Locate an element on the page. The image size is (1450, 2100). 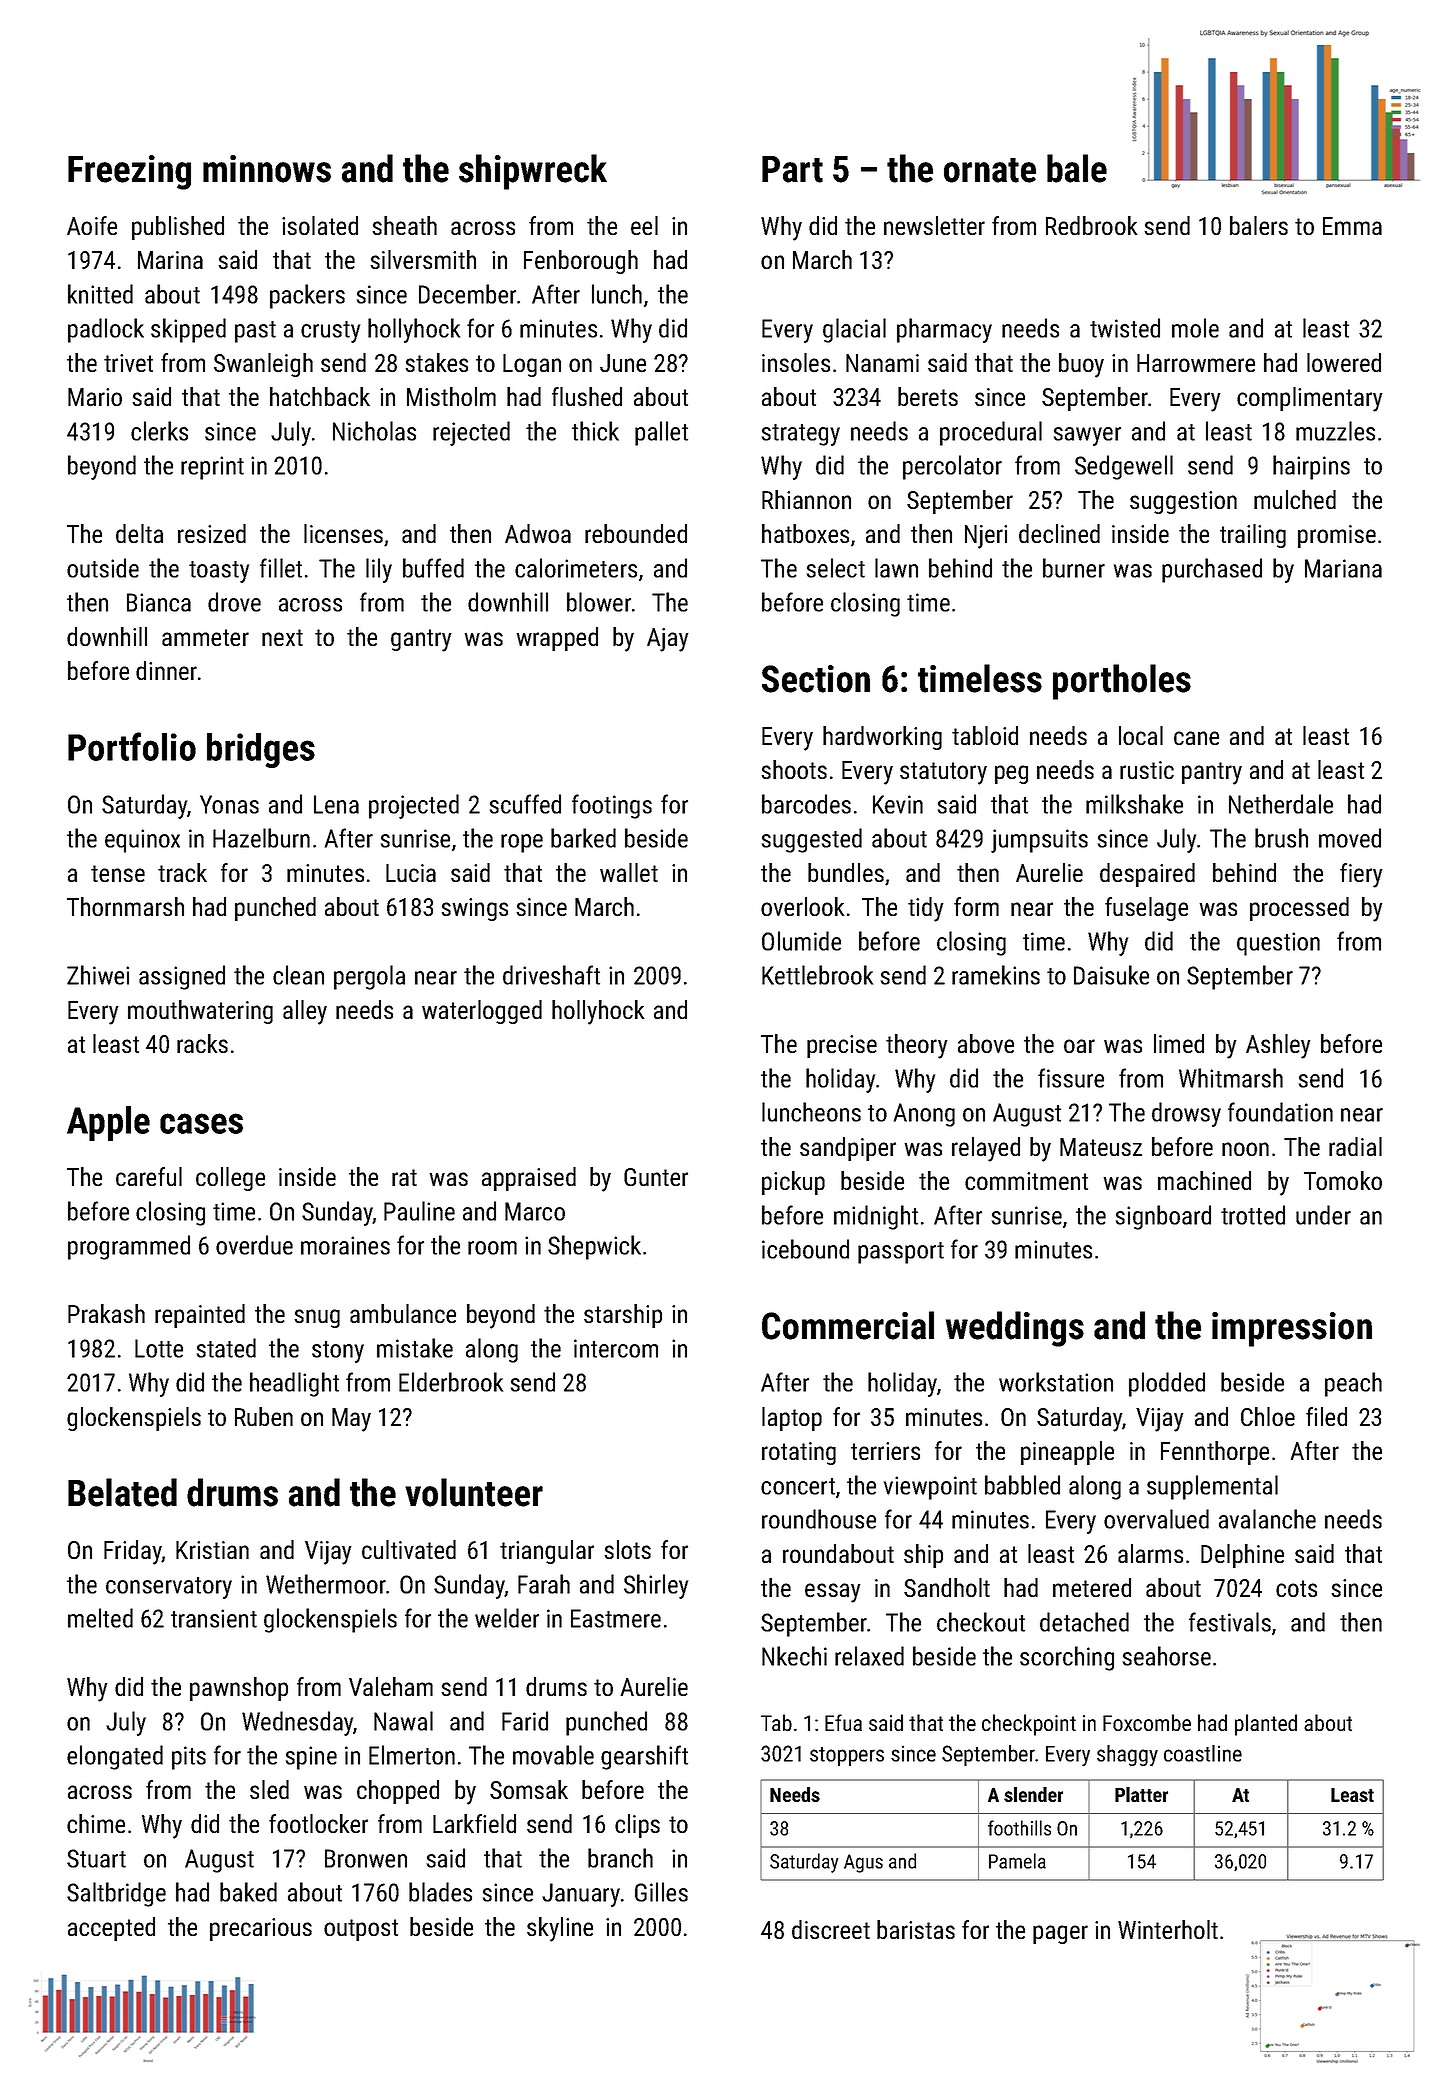
volunteer is located at coordinates (474, 1492).
